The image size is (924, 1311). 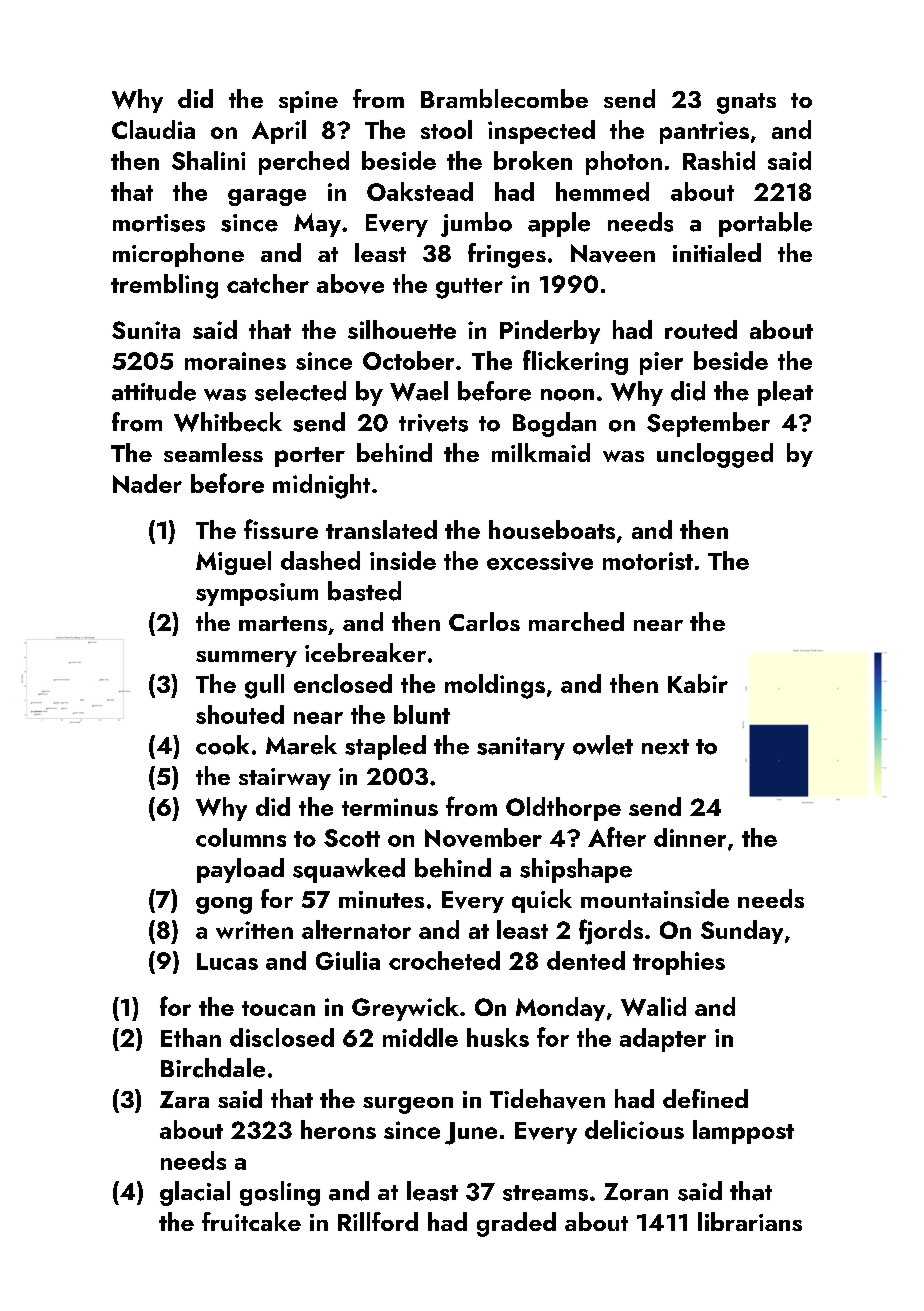 I want to click on Ethan, so click(x=191, y=1037).
